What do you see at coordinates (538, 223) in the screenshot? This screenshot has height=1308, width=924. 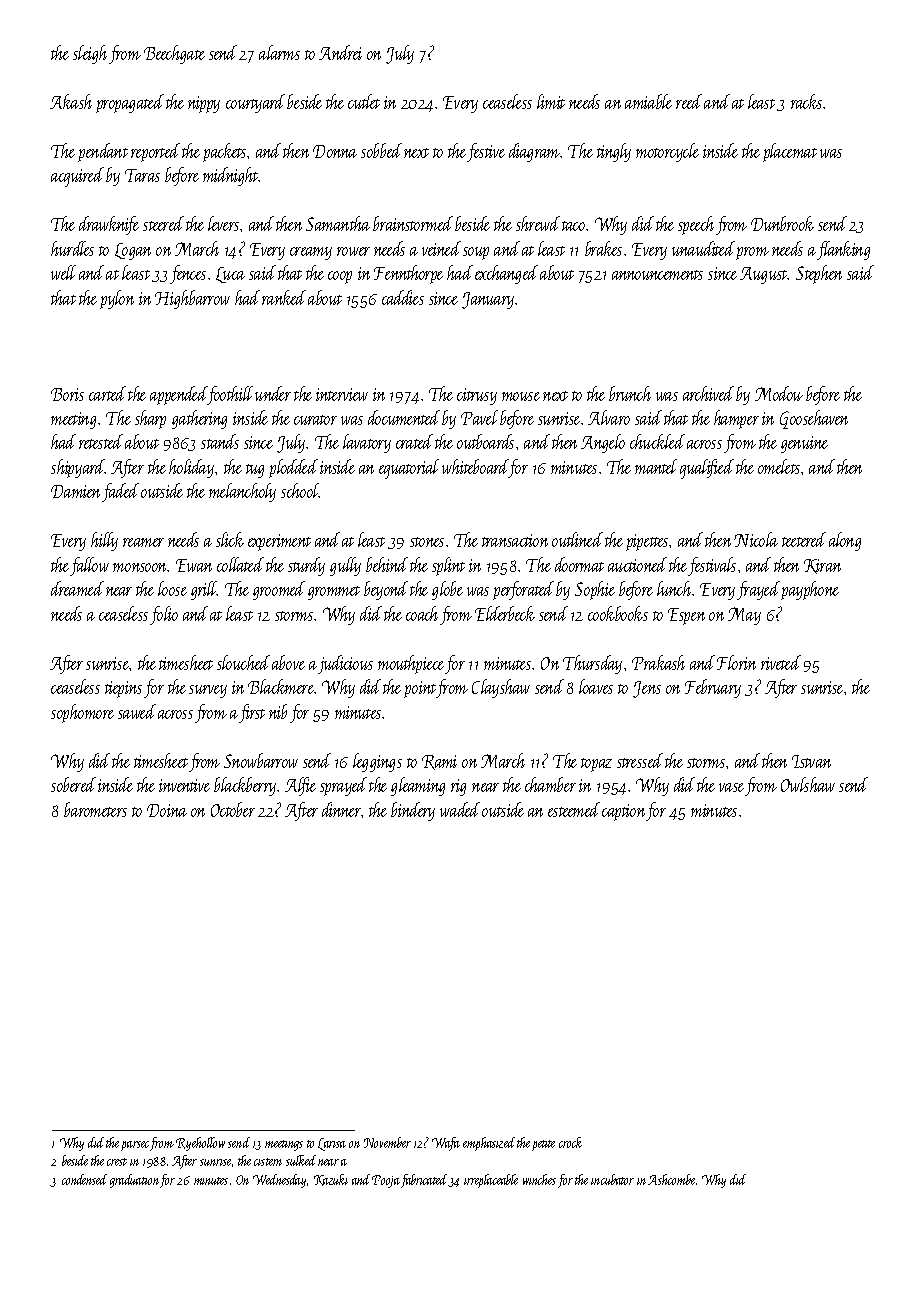 I see `shrewd` at bounding box center [538, 223].
